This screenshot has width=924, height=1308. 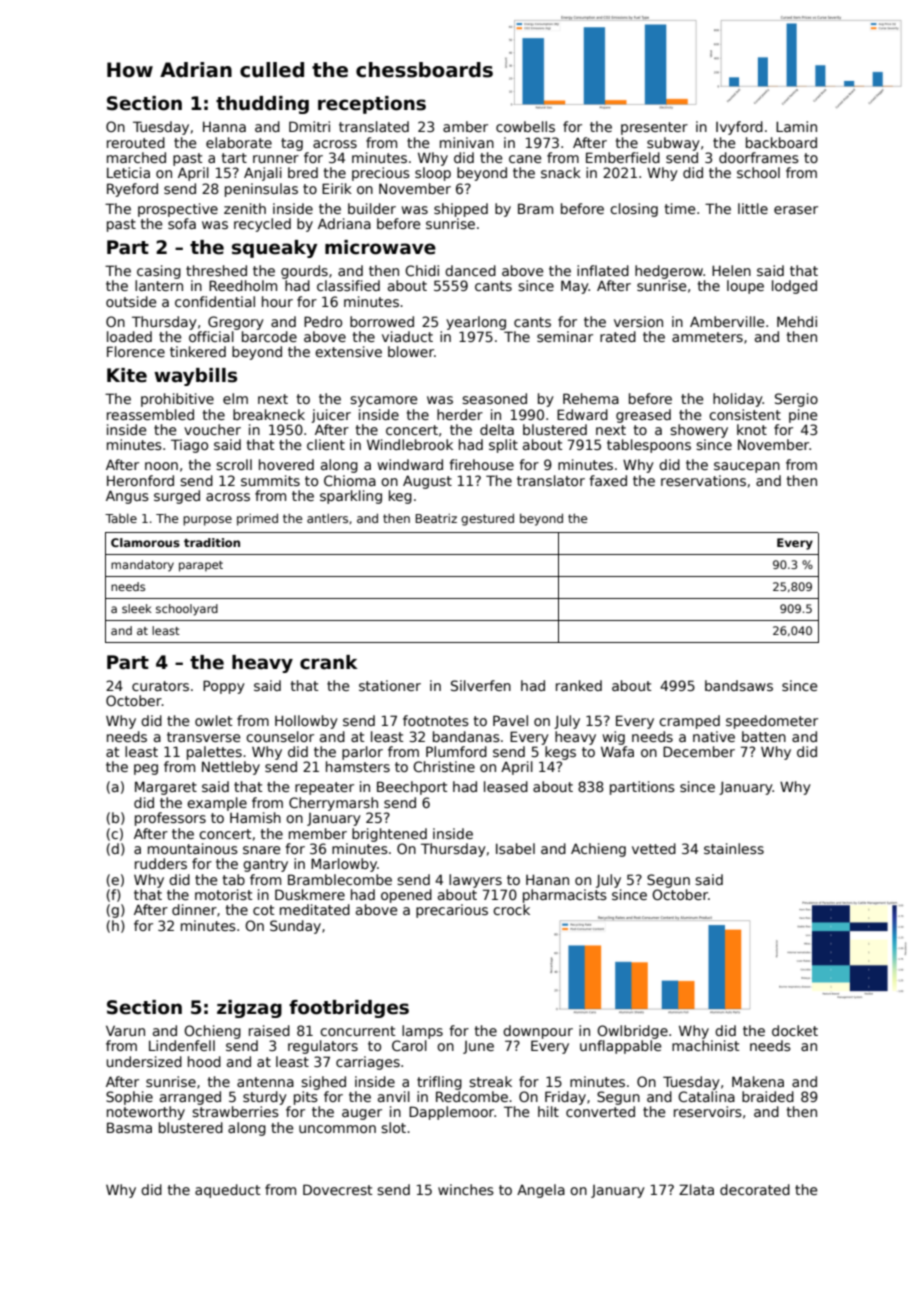 What do you see at coordinates (136, 142) in the screenshot?
I see `rerouted` at bounding box center [136, 142].
